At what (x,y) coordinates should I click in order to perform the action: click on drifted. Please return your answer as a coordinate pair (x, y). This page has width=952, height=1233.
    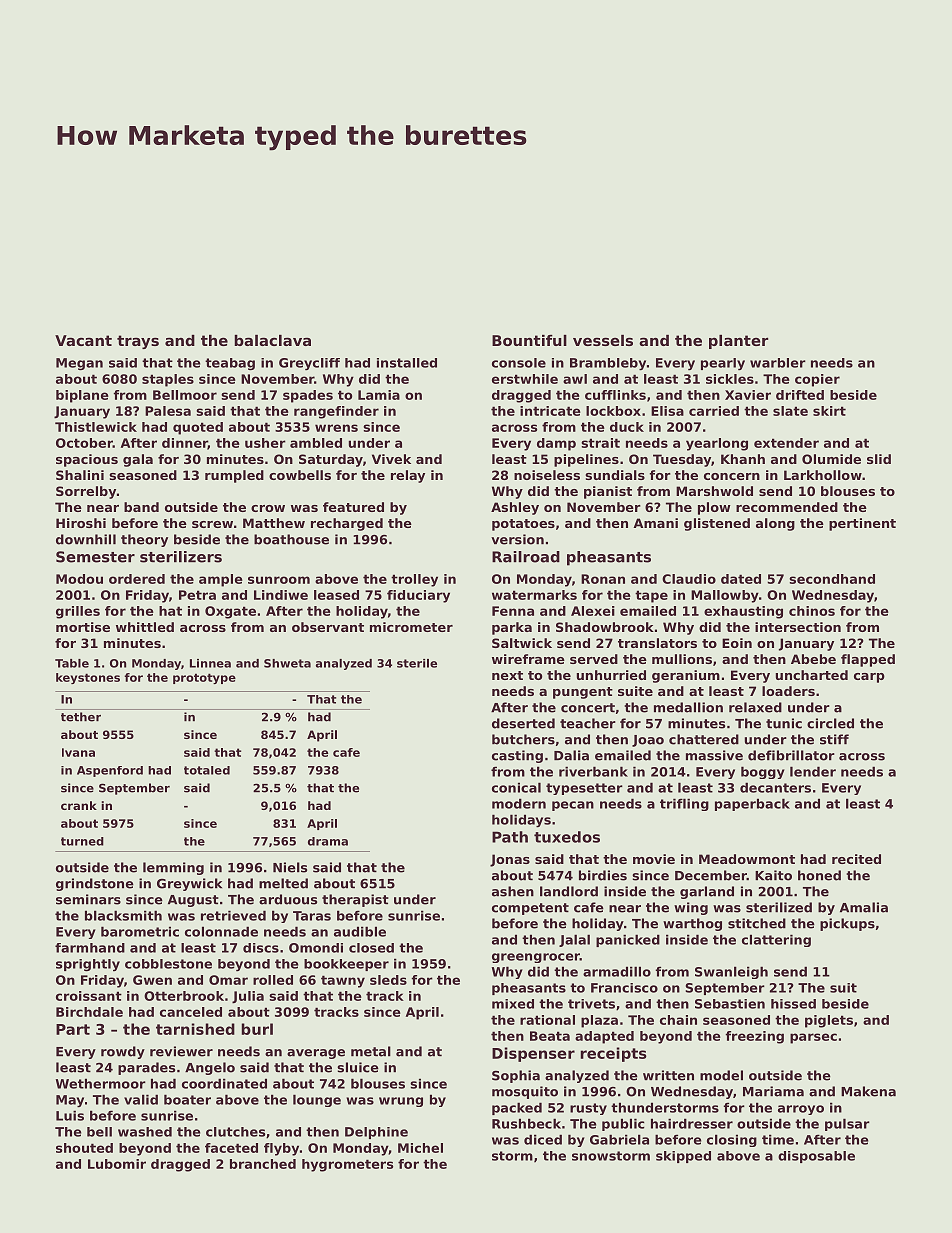
    Looking at the image, I should click on (800, 395).
